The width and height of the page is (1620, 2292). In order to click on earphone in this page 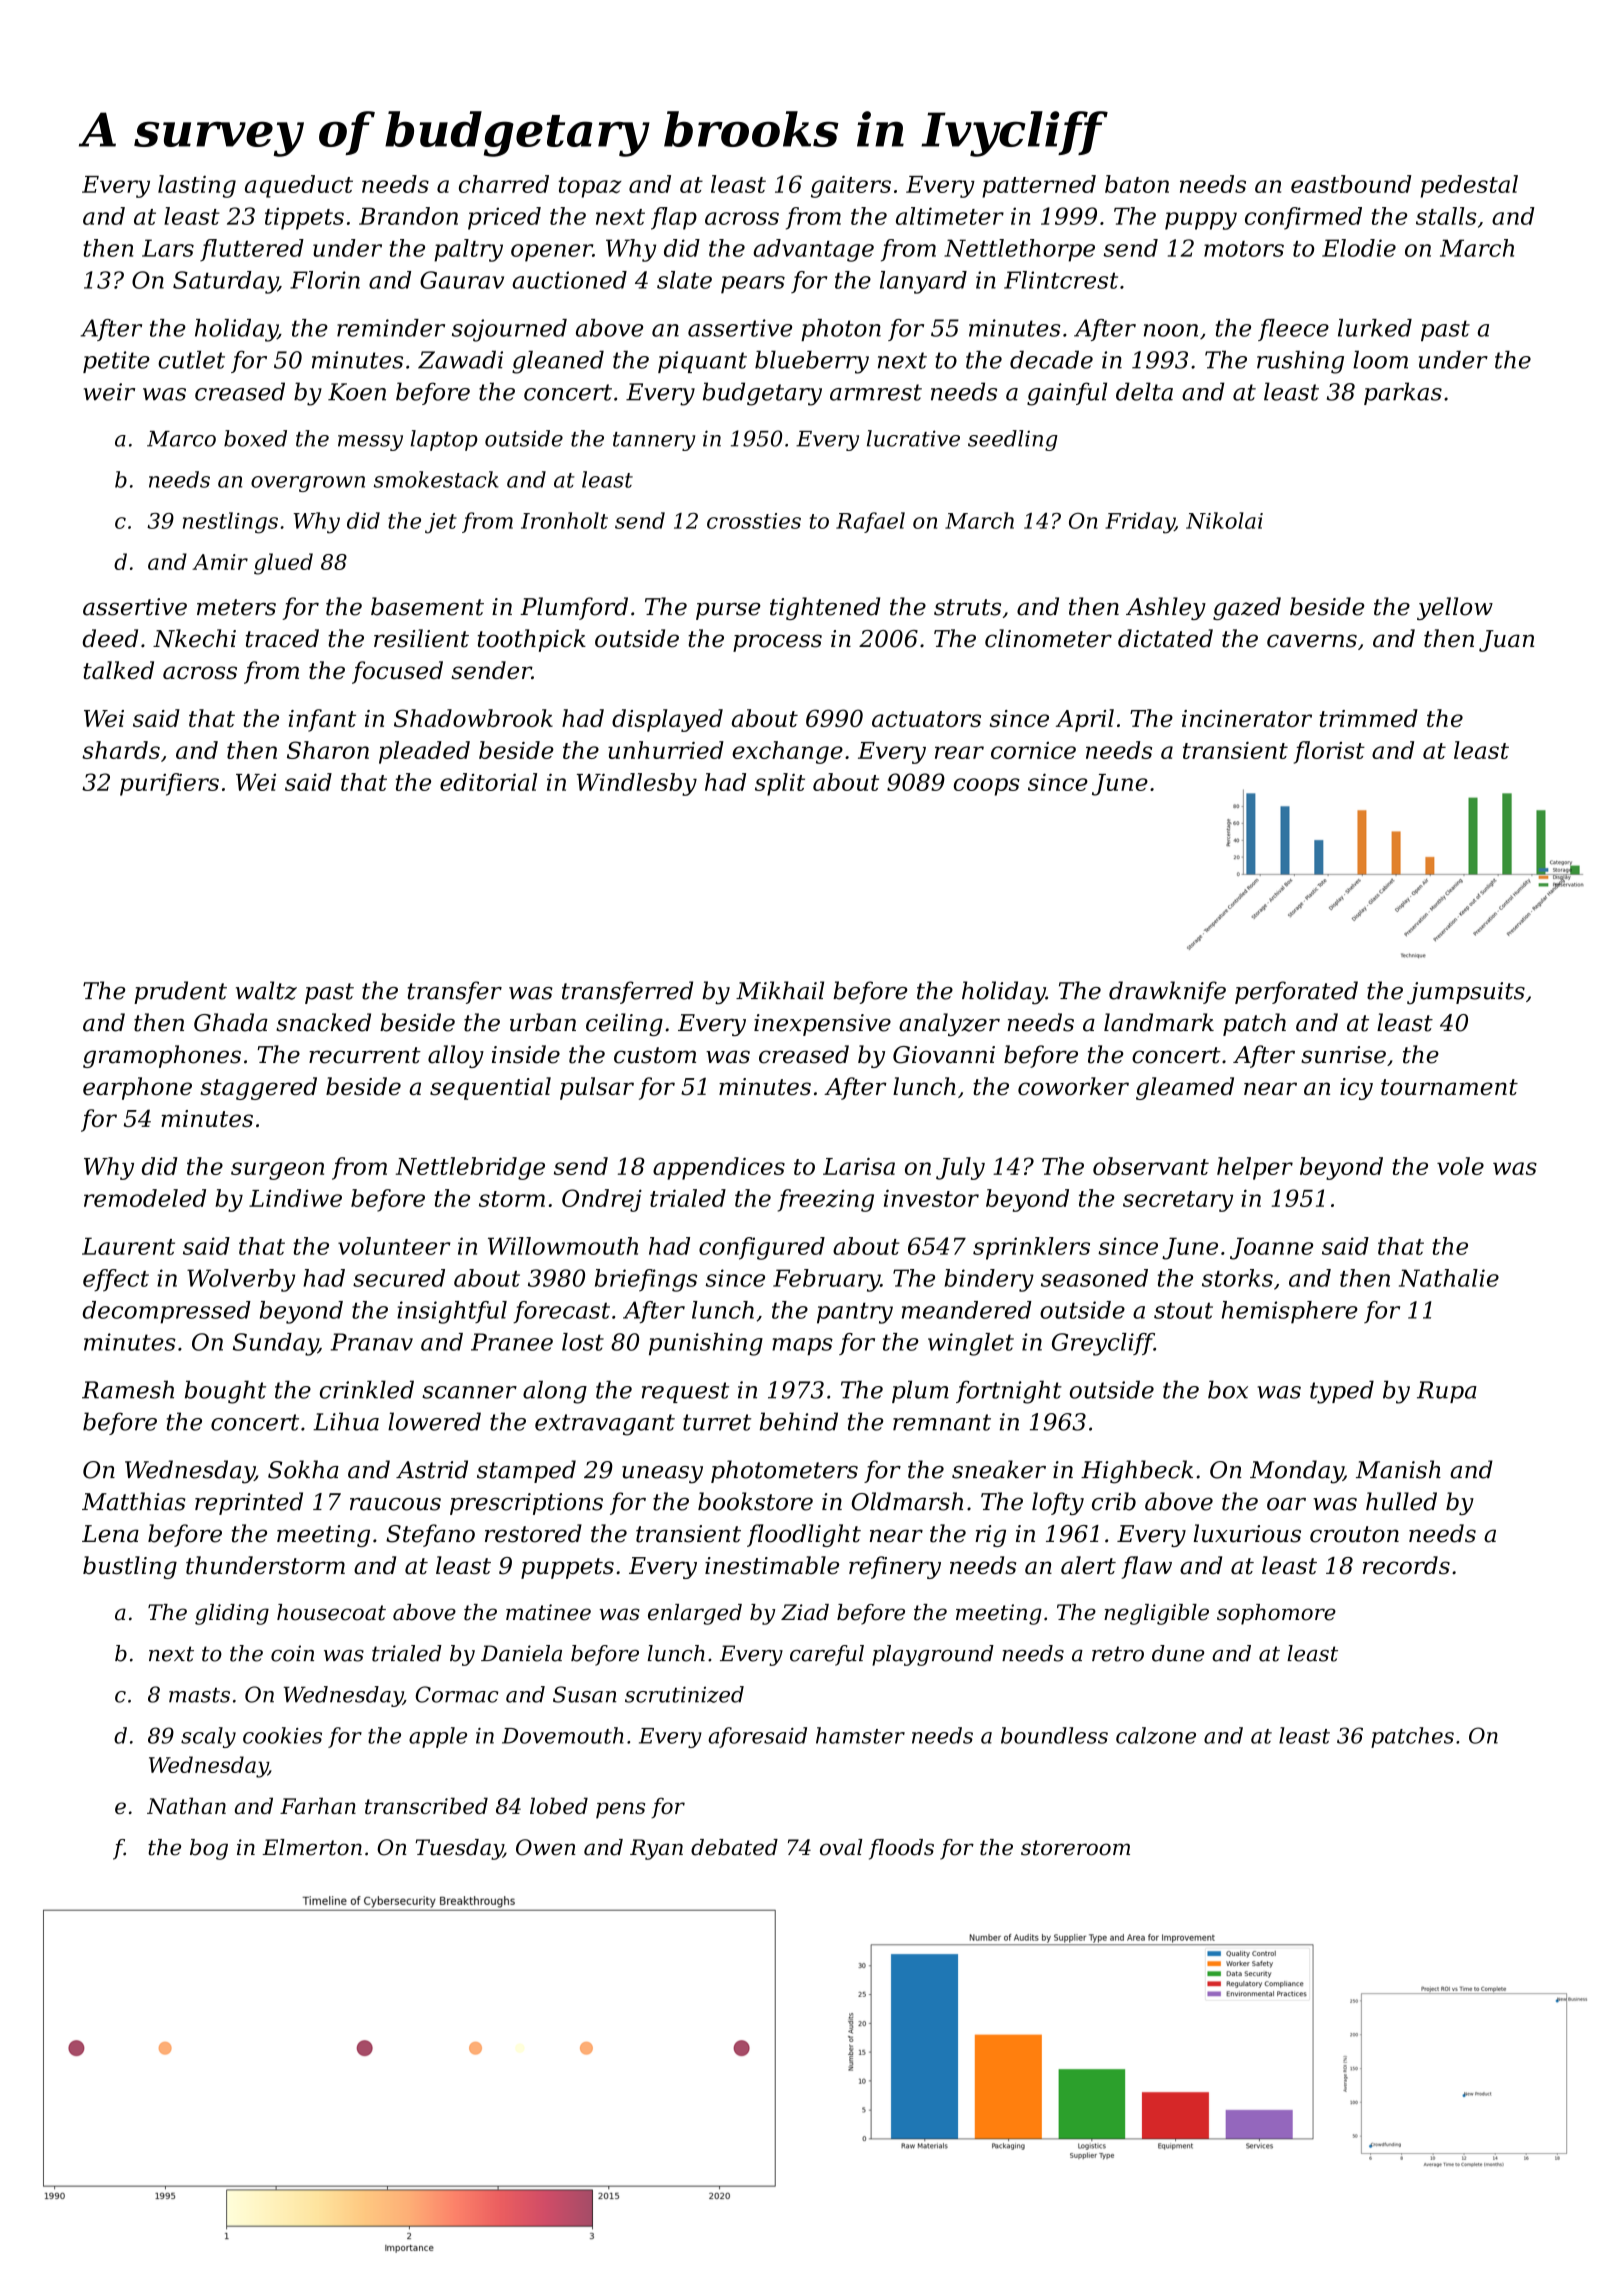, I will do `click(137, 1088)`.
